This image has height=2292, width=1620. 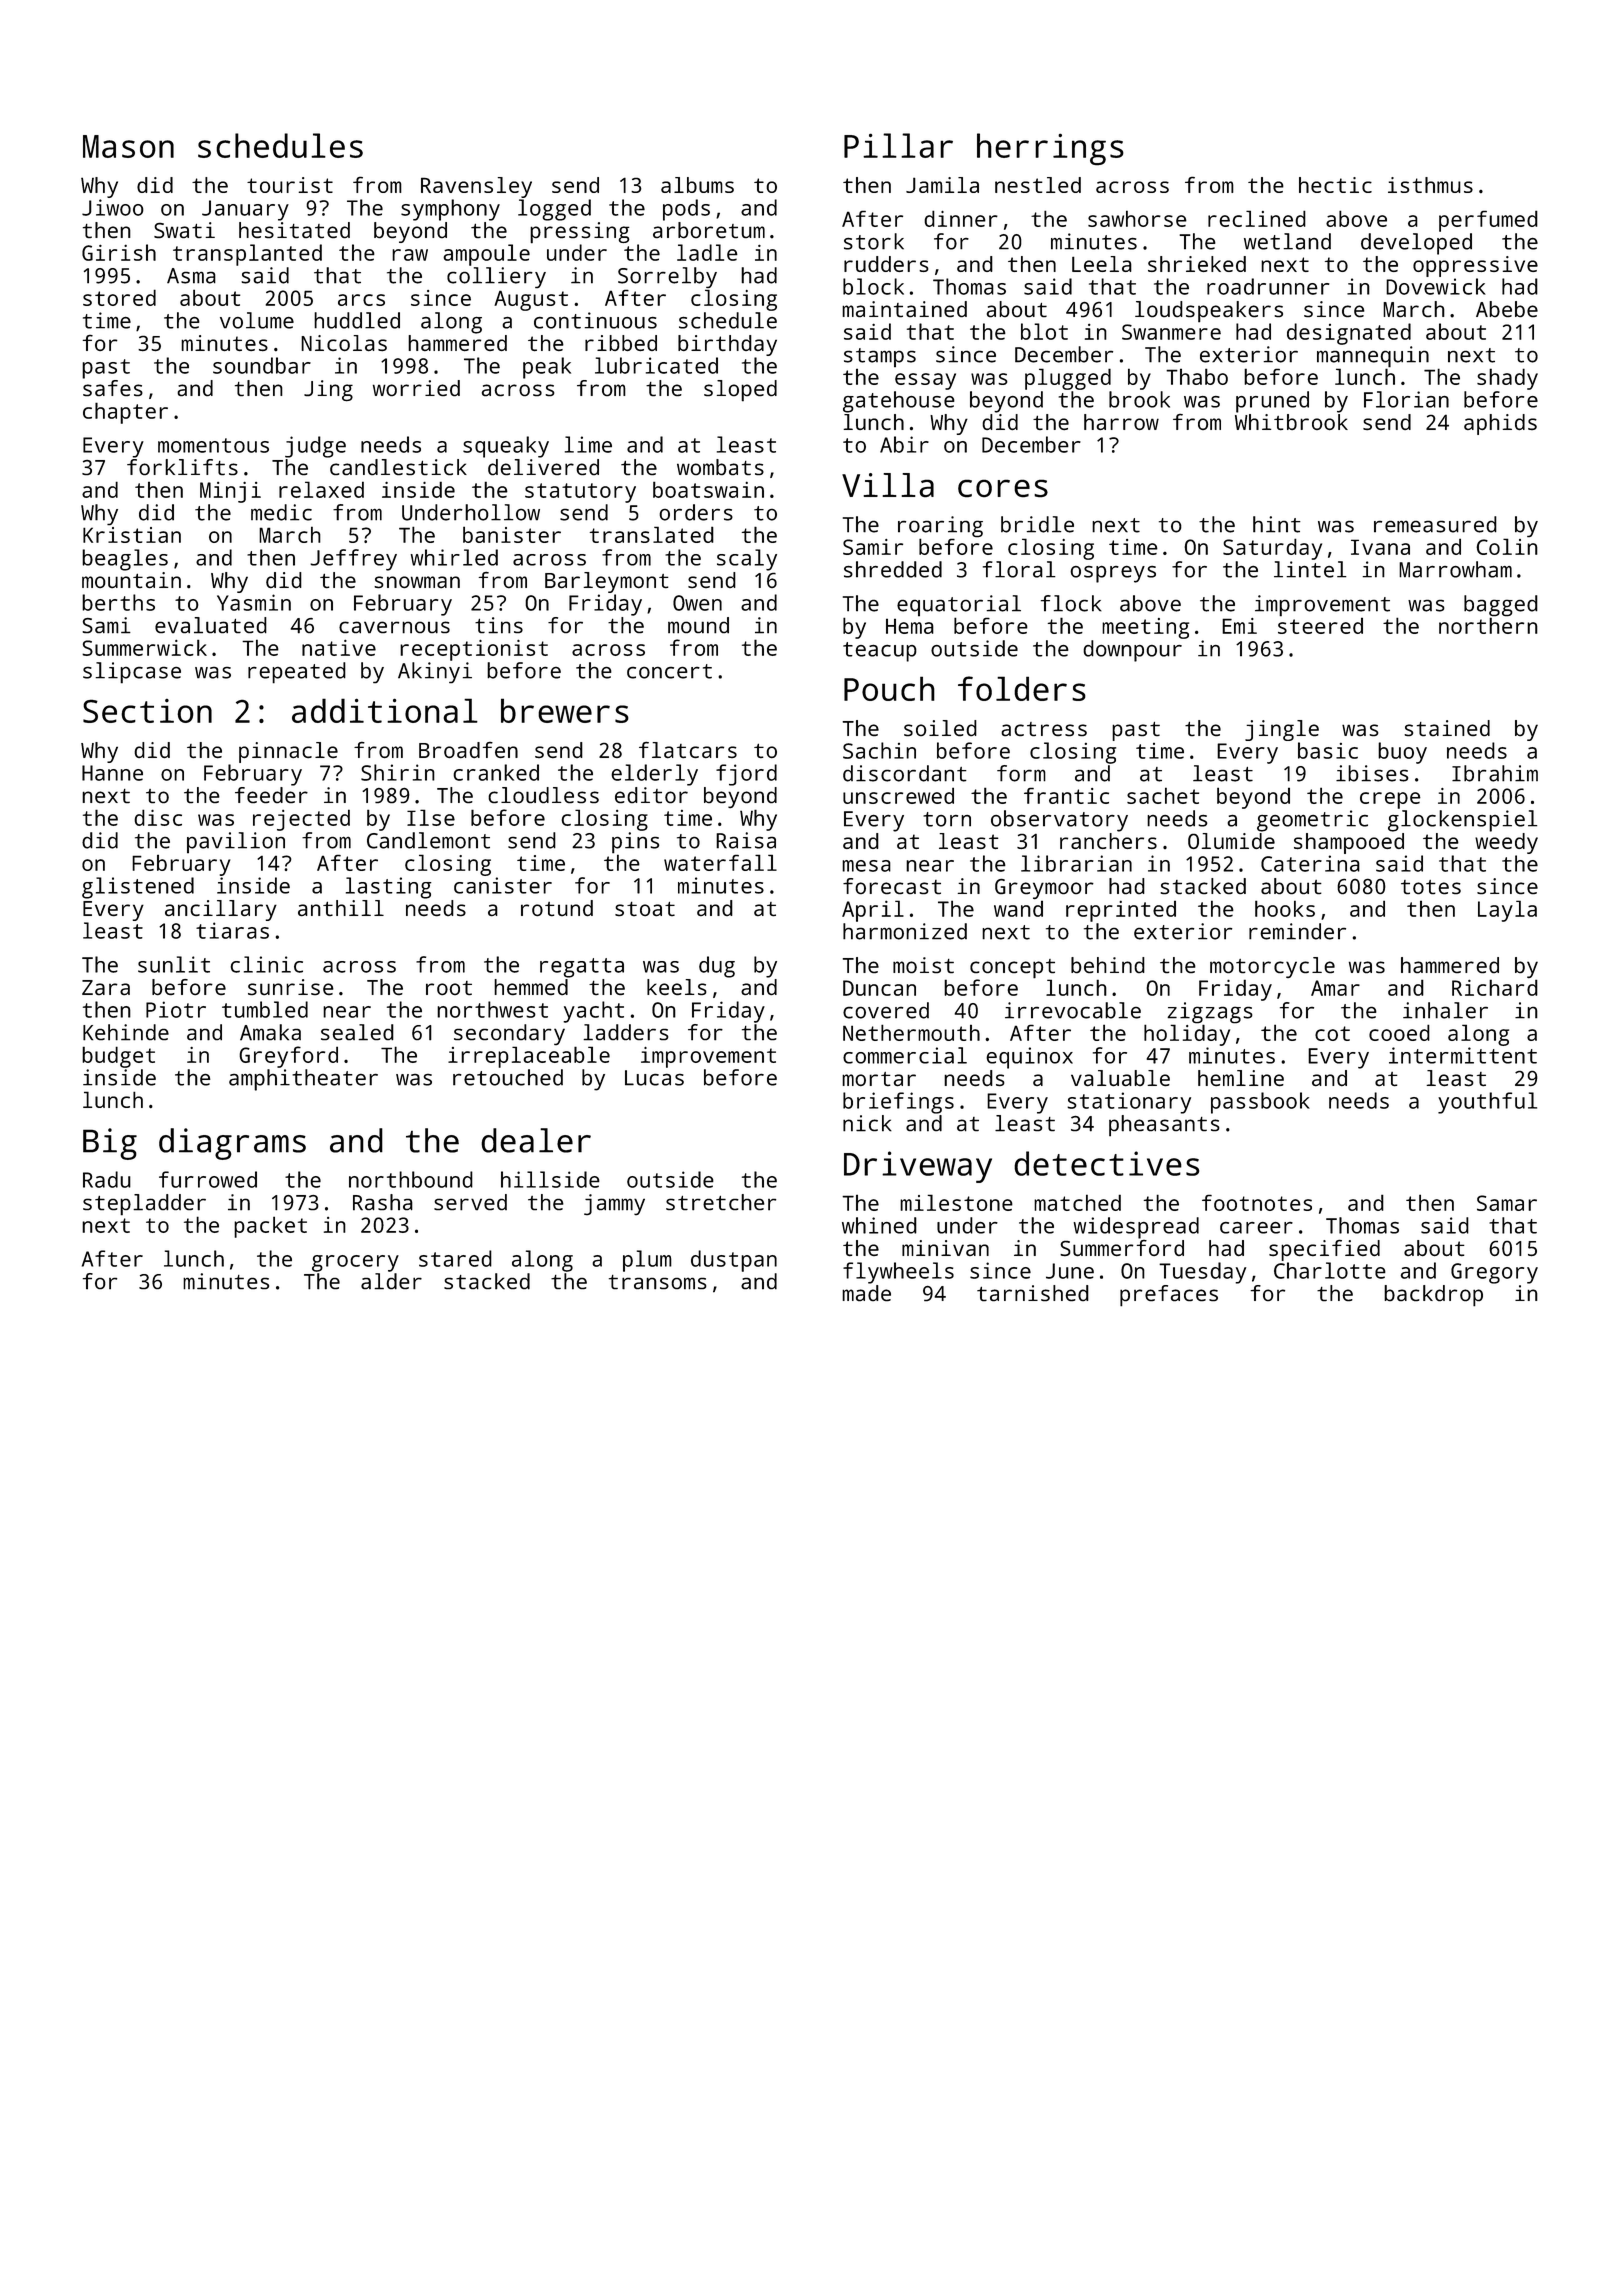 What do you see at coordinates (391, 1281) in the image?
I see `alder` at bounding box center [391, 1281].
